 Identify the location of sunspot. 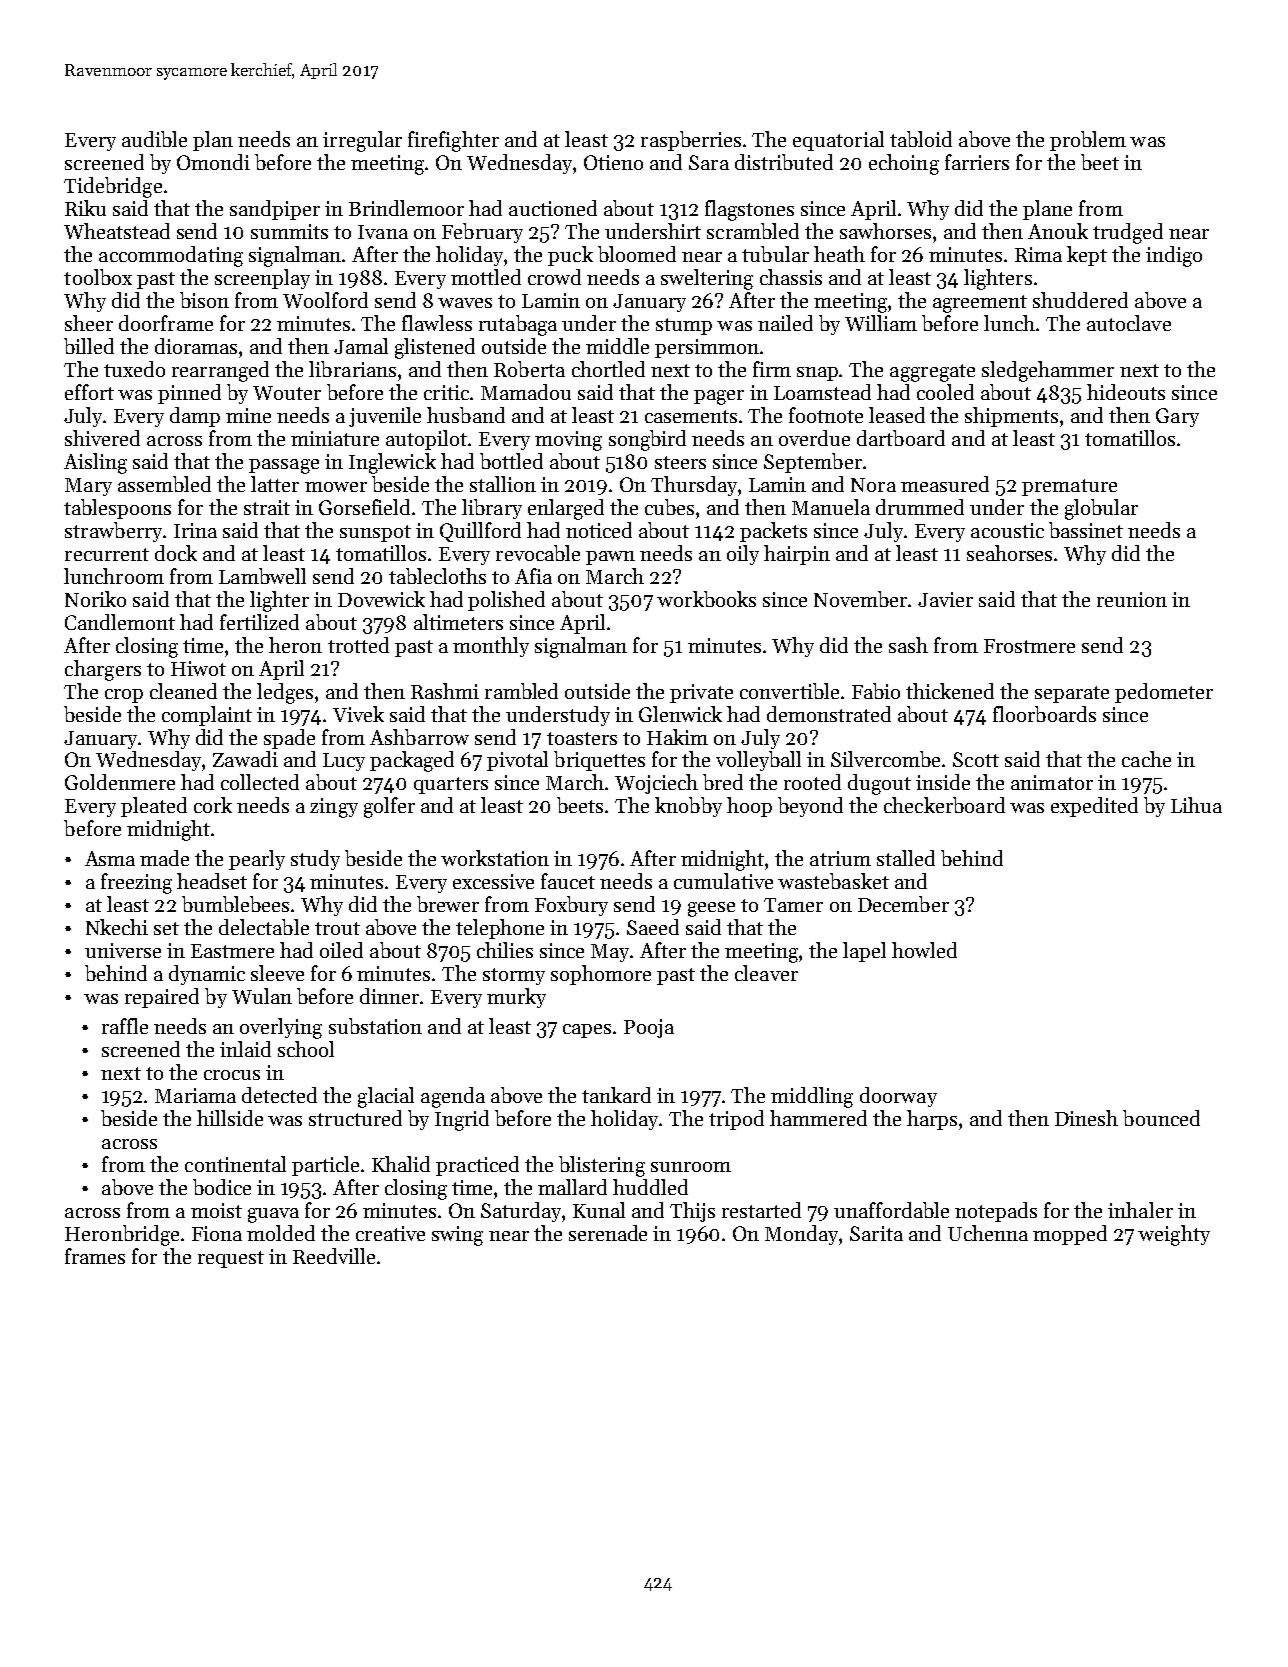
(375, 533).
